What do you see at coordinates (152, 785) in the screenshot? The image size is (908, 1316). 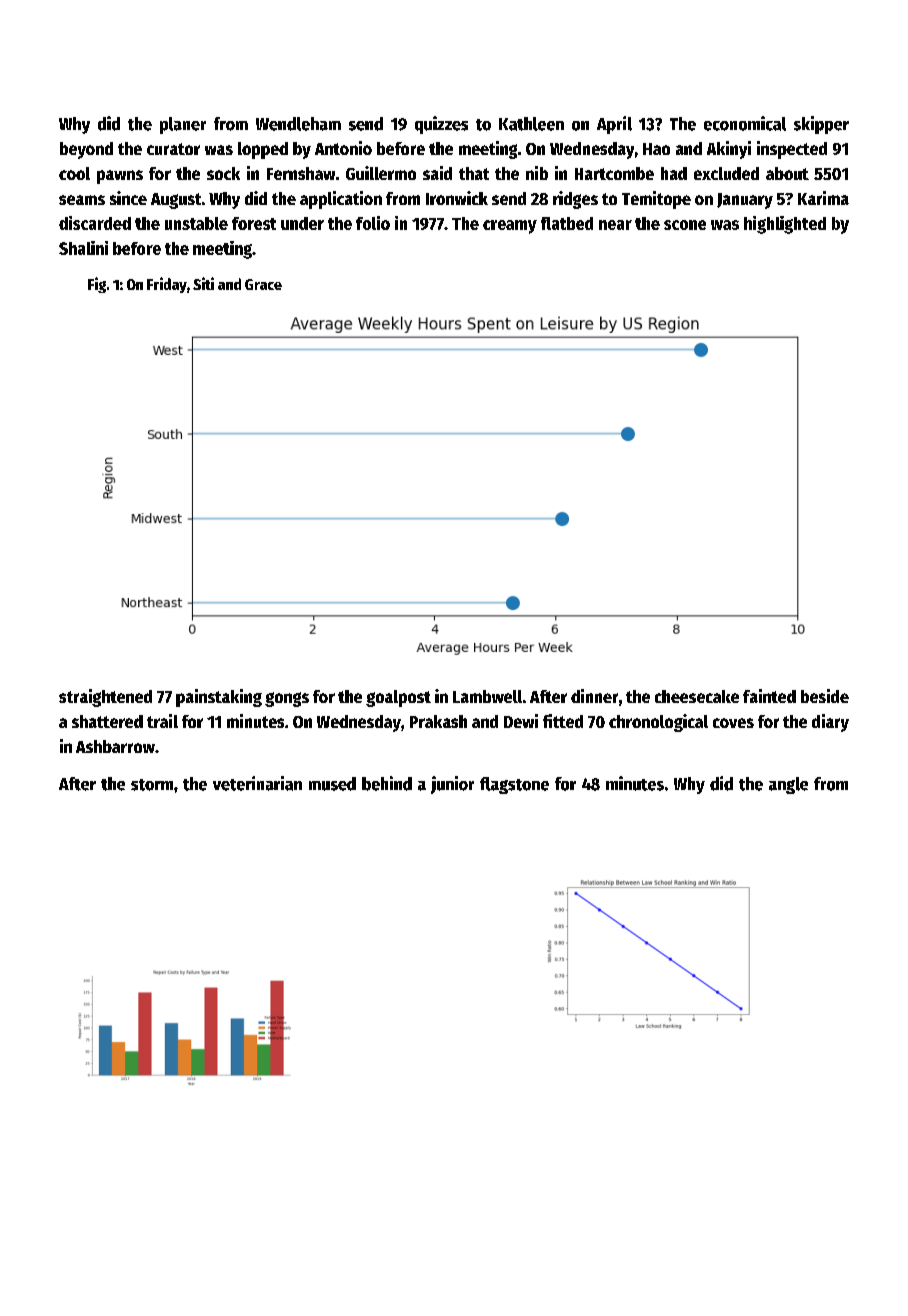 I see `storm` at bounding box center [152, 785].
